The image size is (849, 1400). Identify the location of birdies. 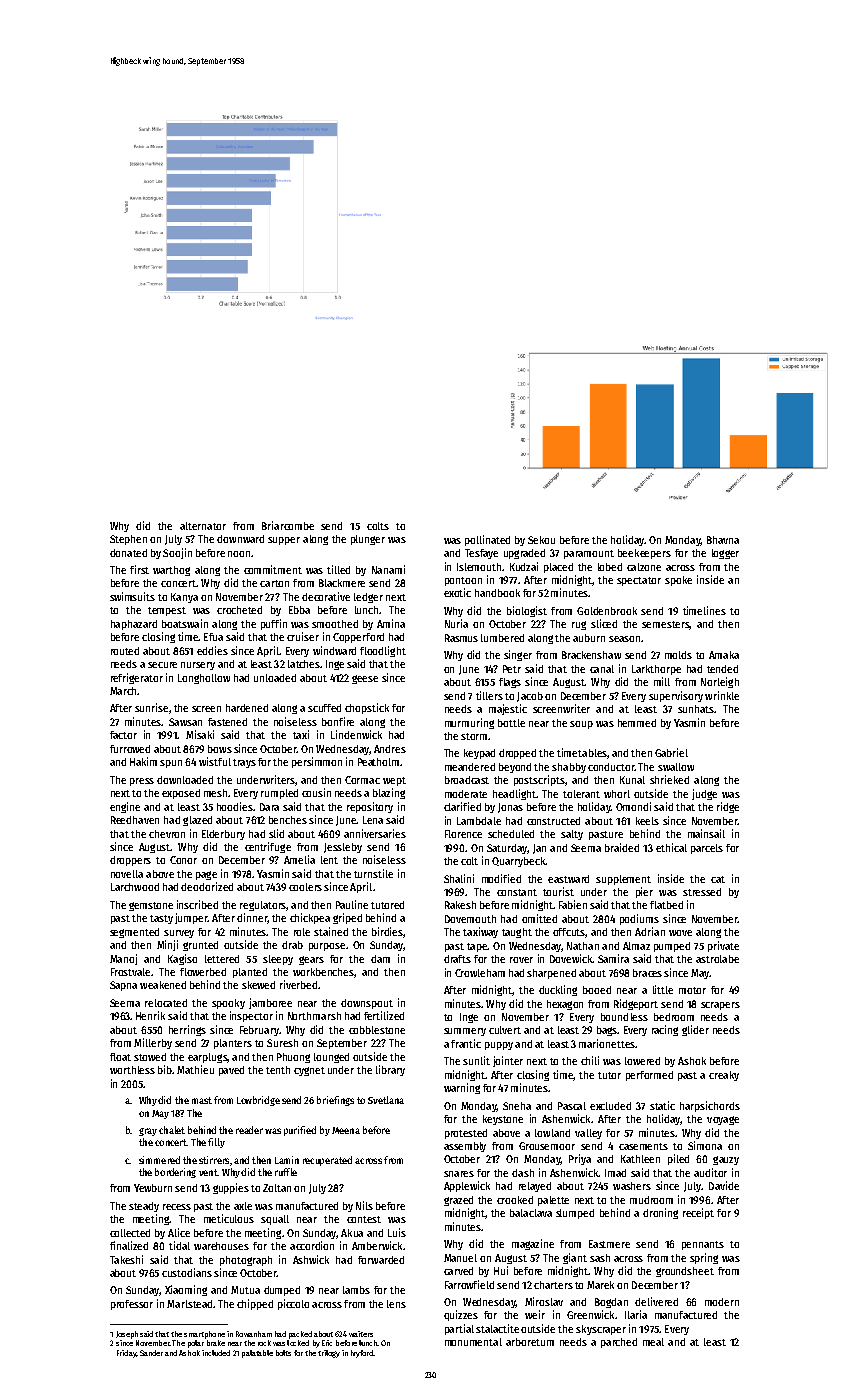
(387, 931).
